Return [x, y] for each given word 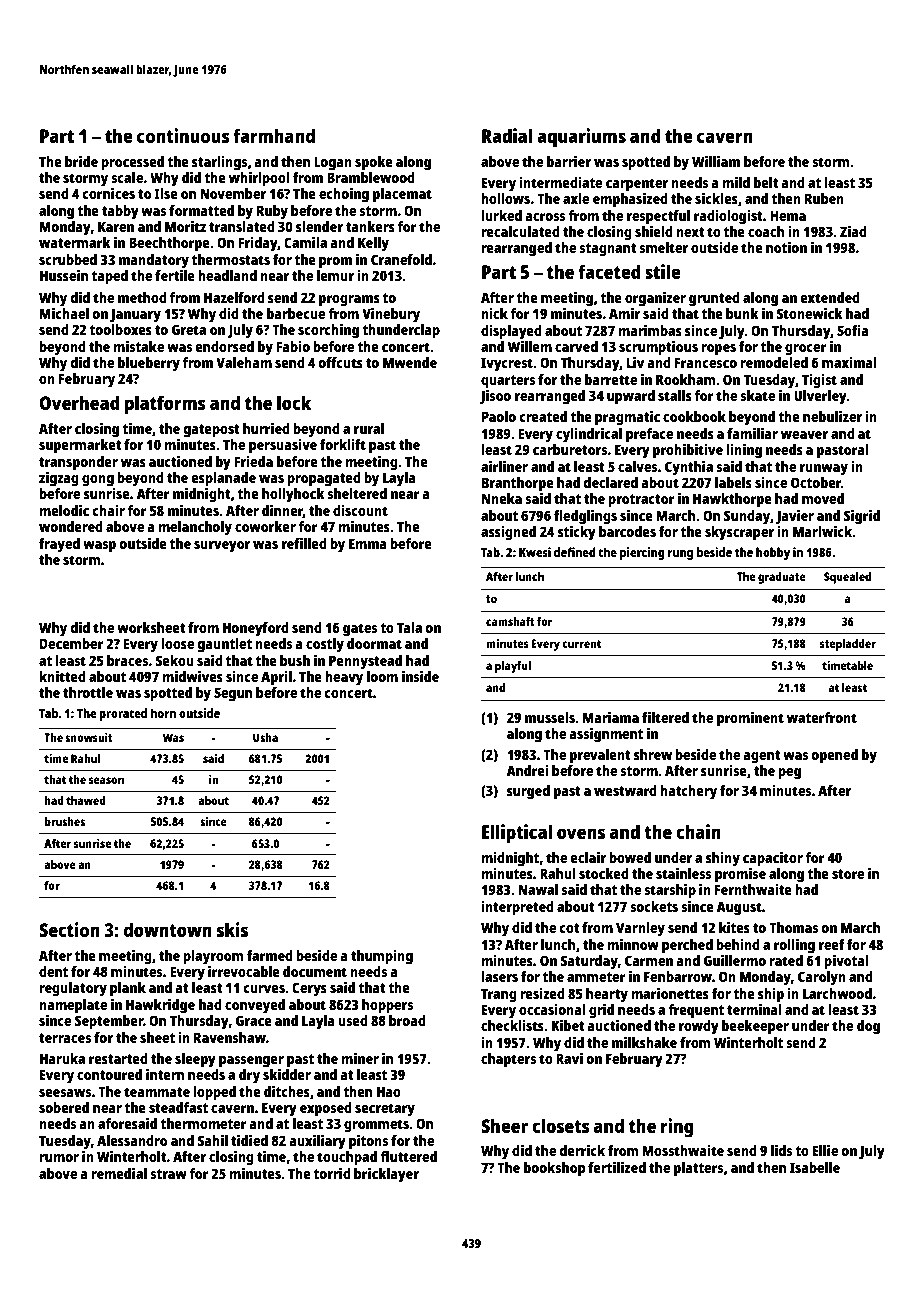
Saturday [589, 962]
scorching [328, 331]
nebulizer [832, 416]
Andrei [527, 770]
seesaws [65, 1093]
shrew [653, 754]
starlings [219, 163]
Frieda [253, 461]
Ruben [824, 198]
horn [163, 713]
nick [494, 313]
